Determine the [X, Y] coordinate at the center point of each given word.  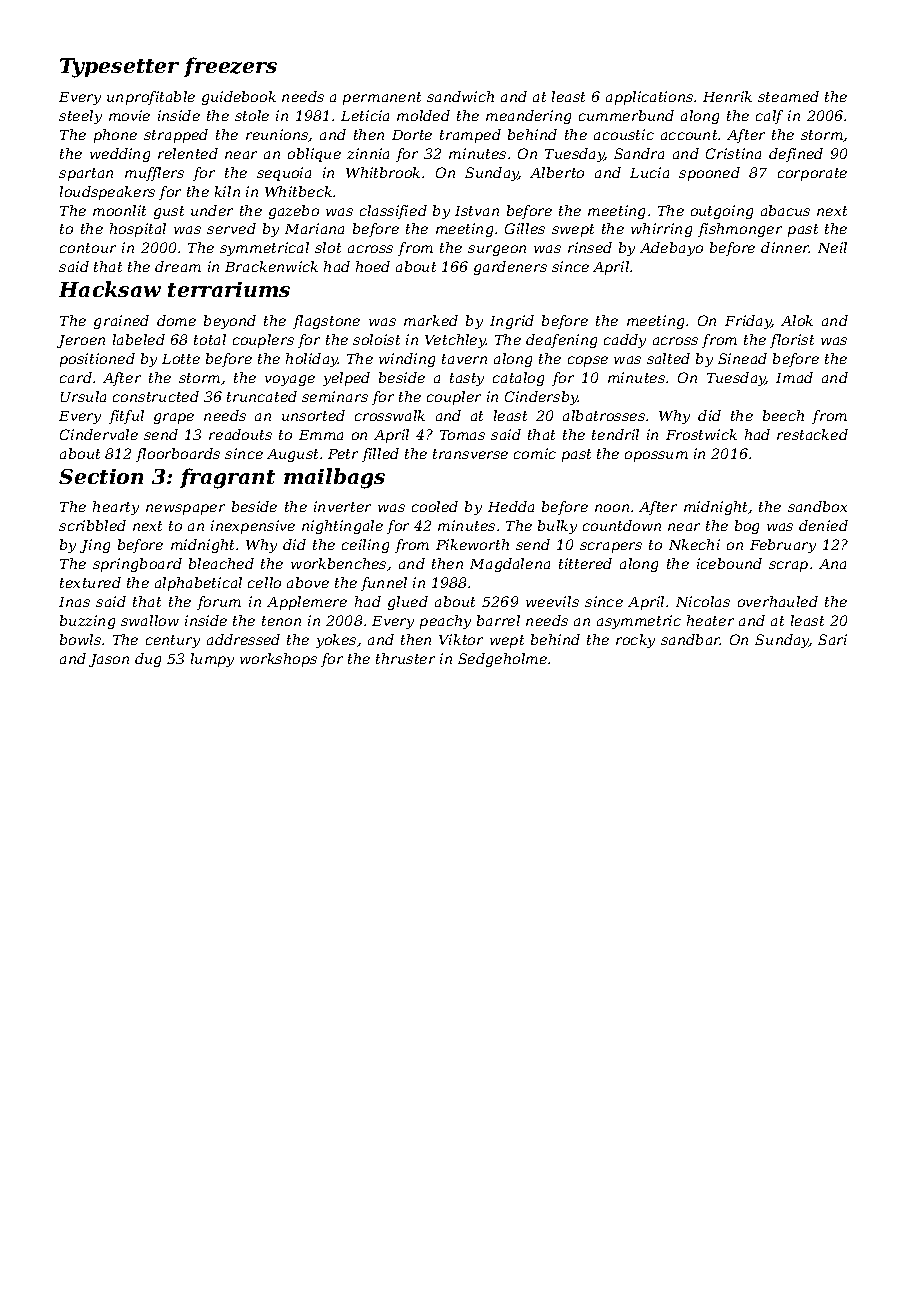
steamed [788, 96]
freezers [230, 67]
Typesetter [119, 68]
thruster [405, 658]
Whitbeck [298, 191]
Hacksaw [110, 289]
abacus [785, 210]
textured [90, 582]
